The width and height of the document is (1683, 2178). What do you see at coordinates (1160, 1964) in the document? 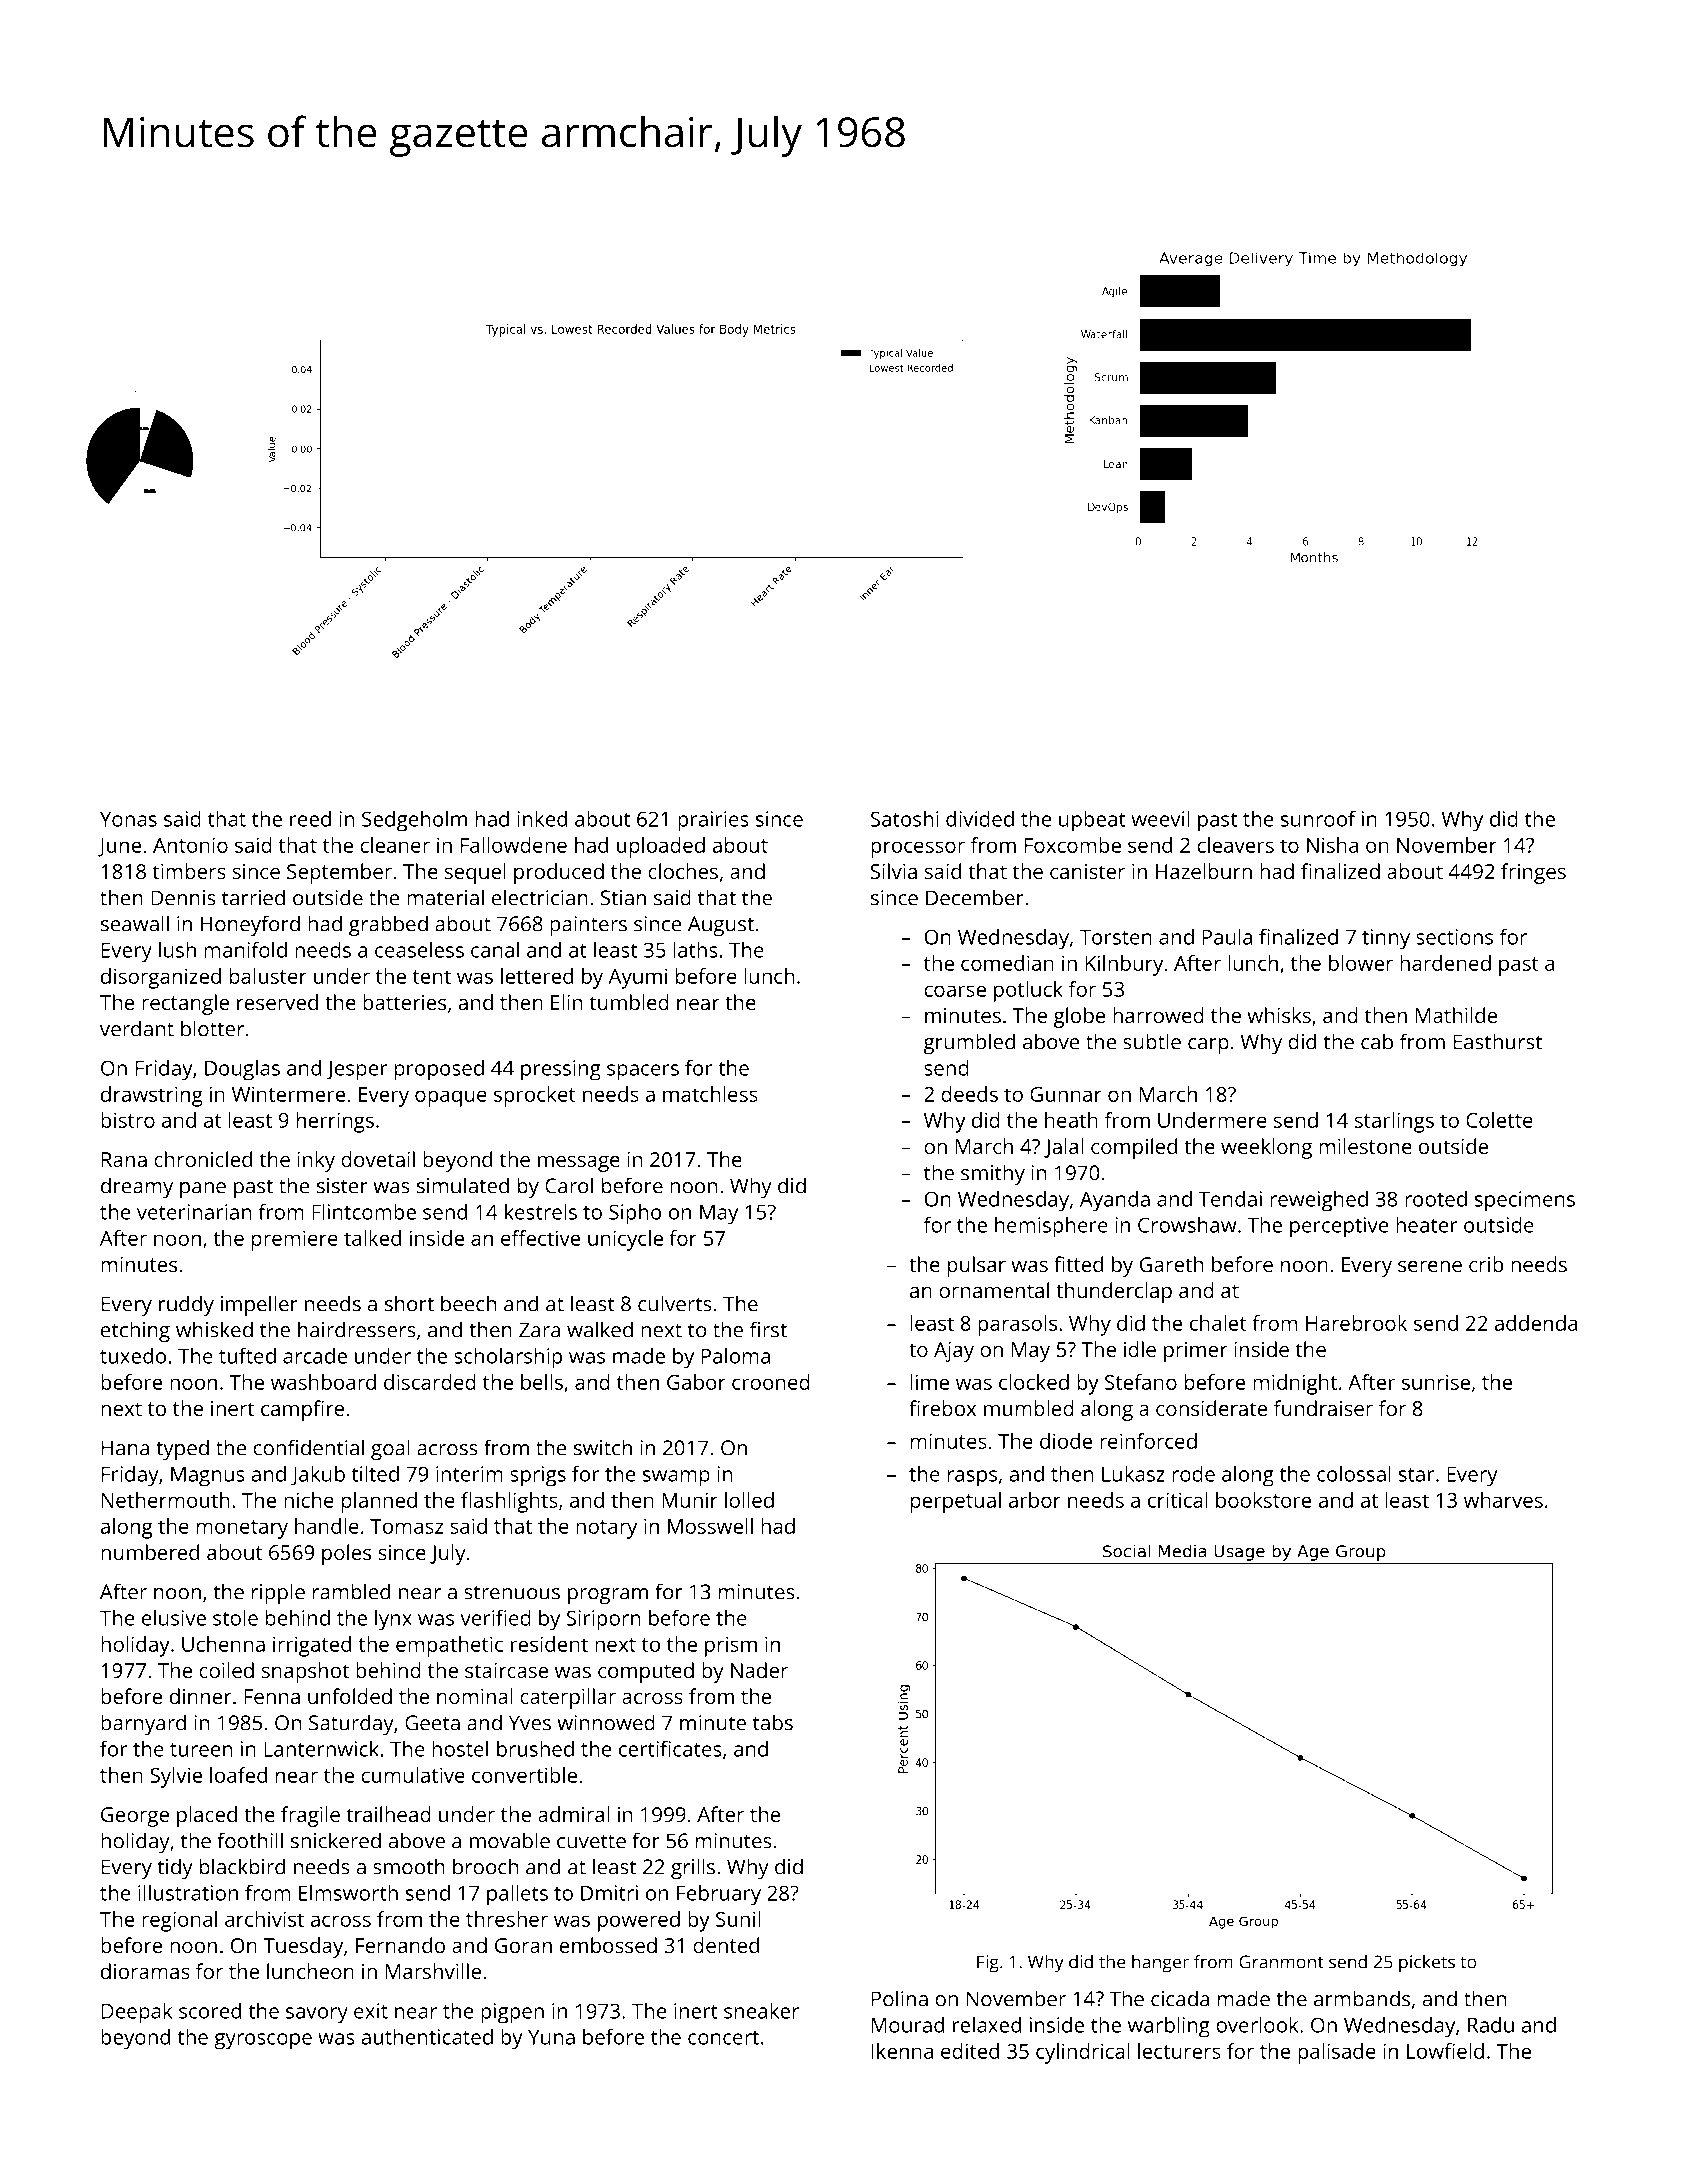
I see `hanger` at bounding box center [1160, 1964].
